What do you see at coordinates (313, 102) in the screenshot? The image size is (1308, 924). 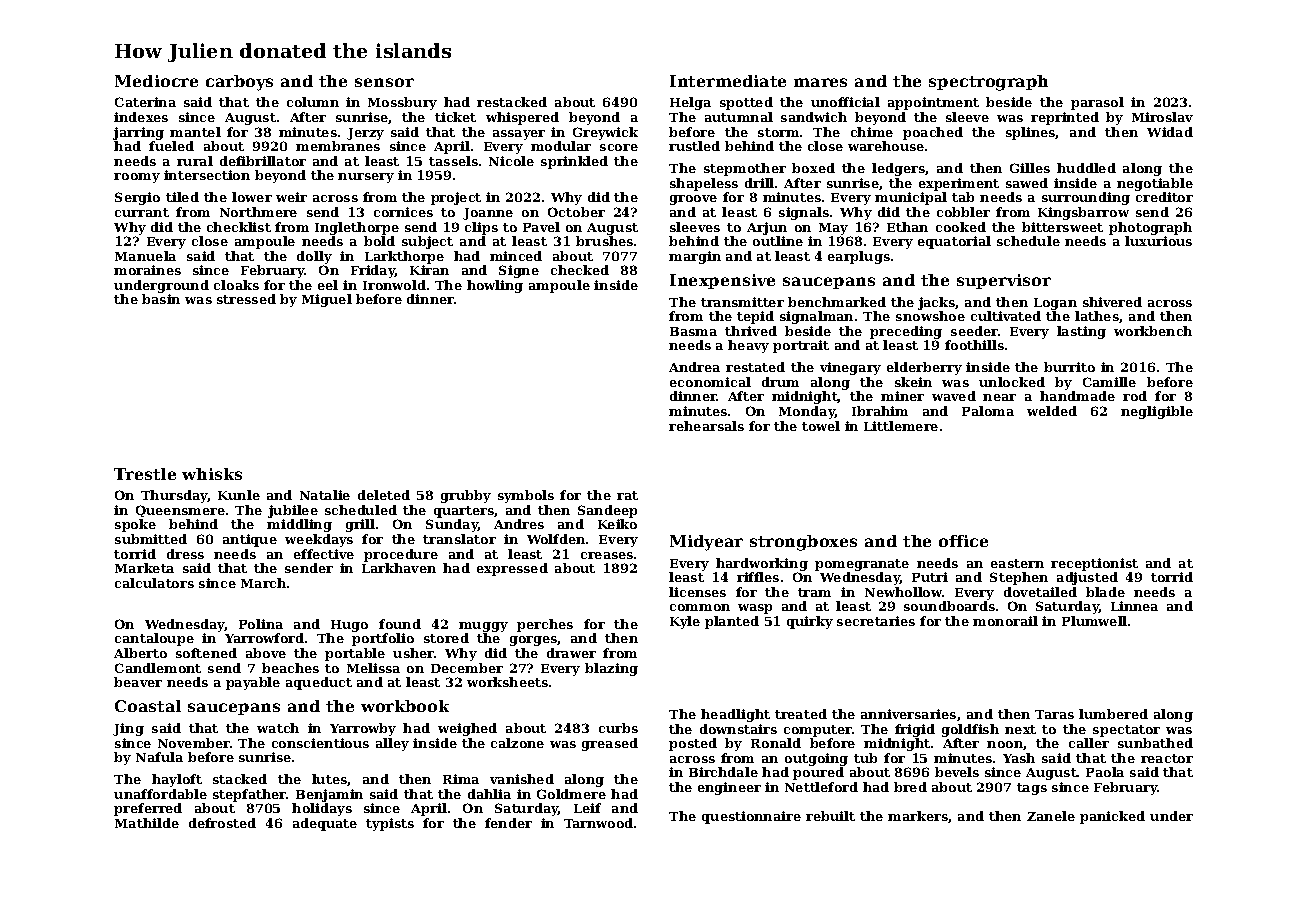 I see `column` at bounding box center [313, 102].
